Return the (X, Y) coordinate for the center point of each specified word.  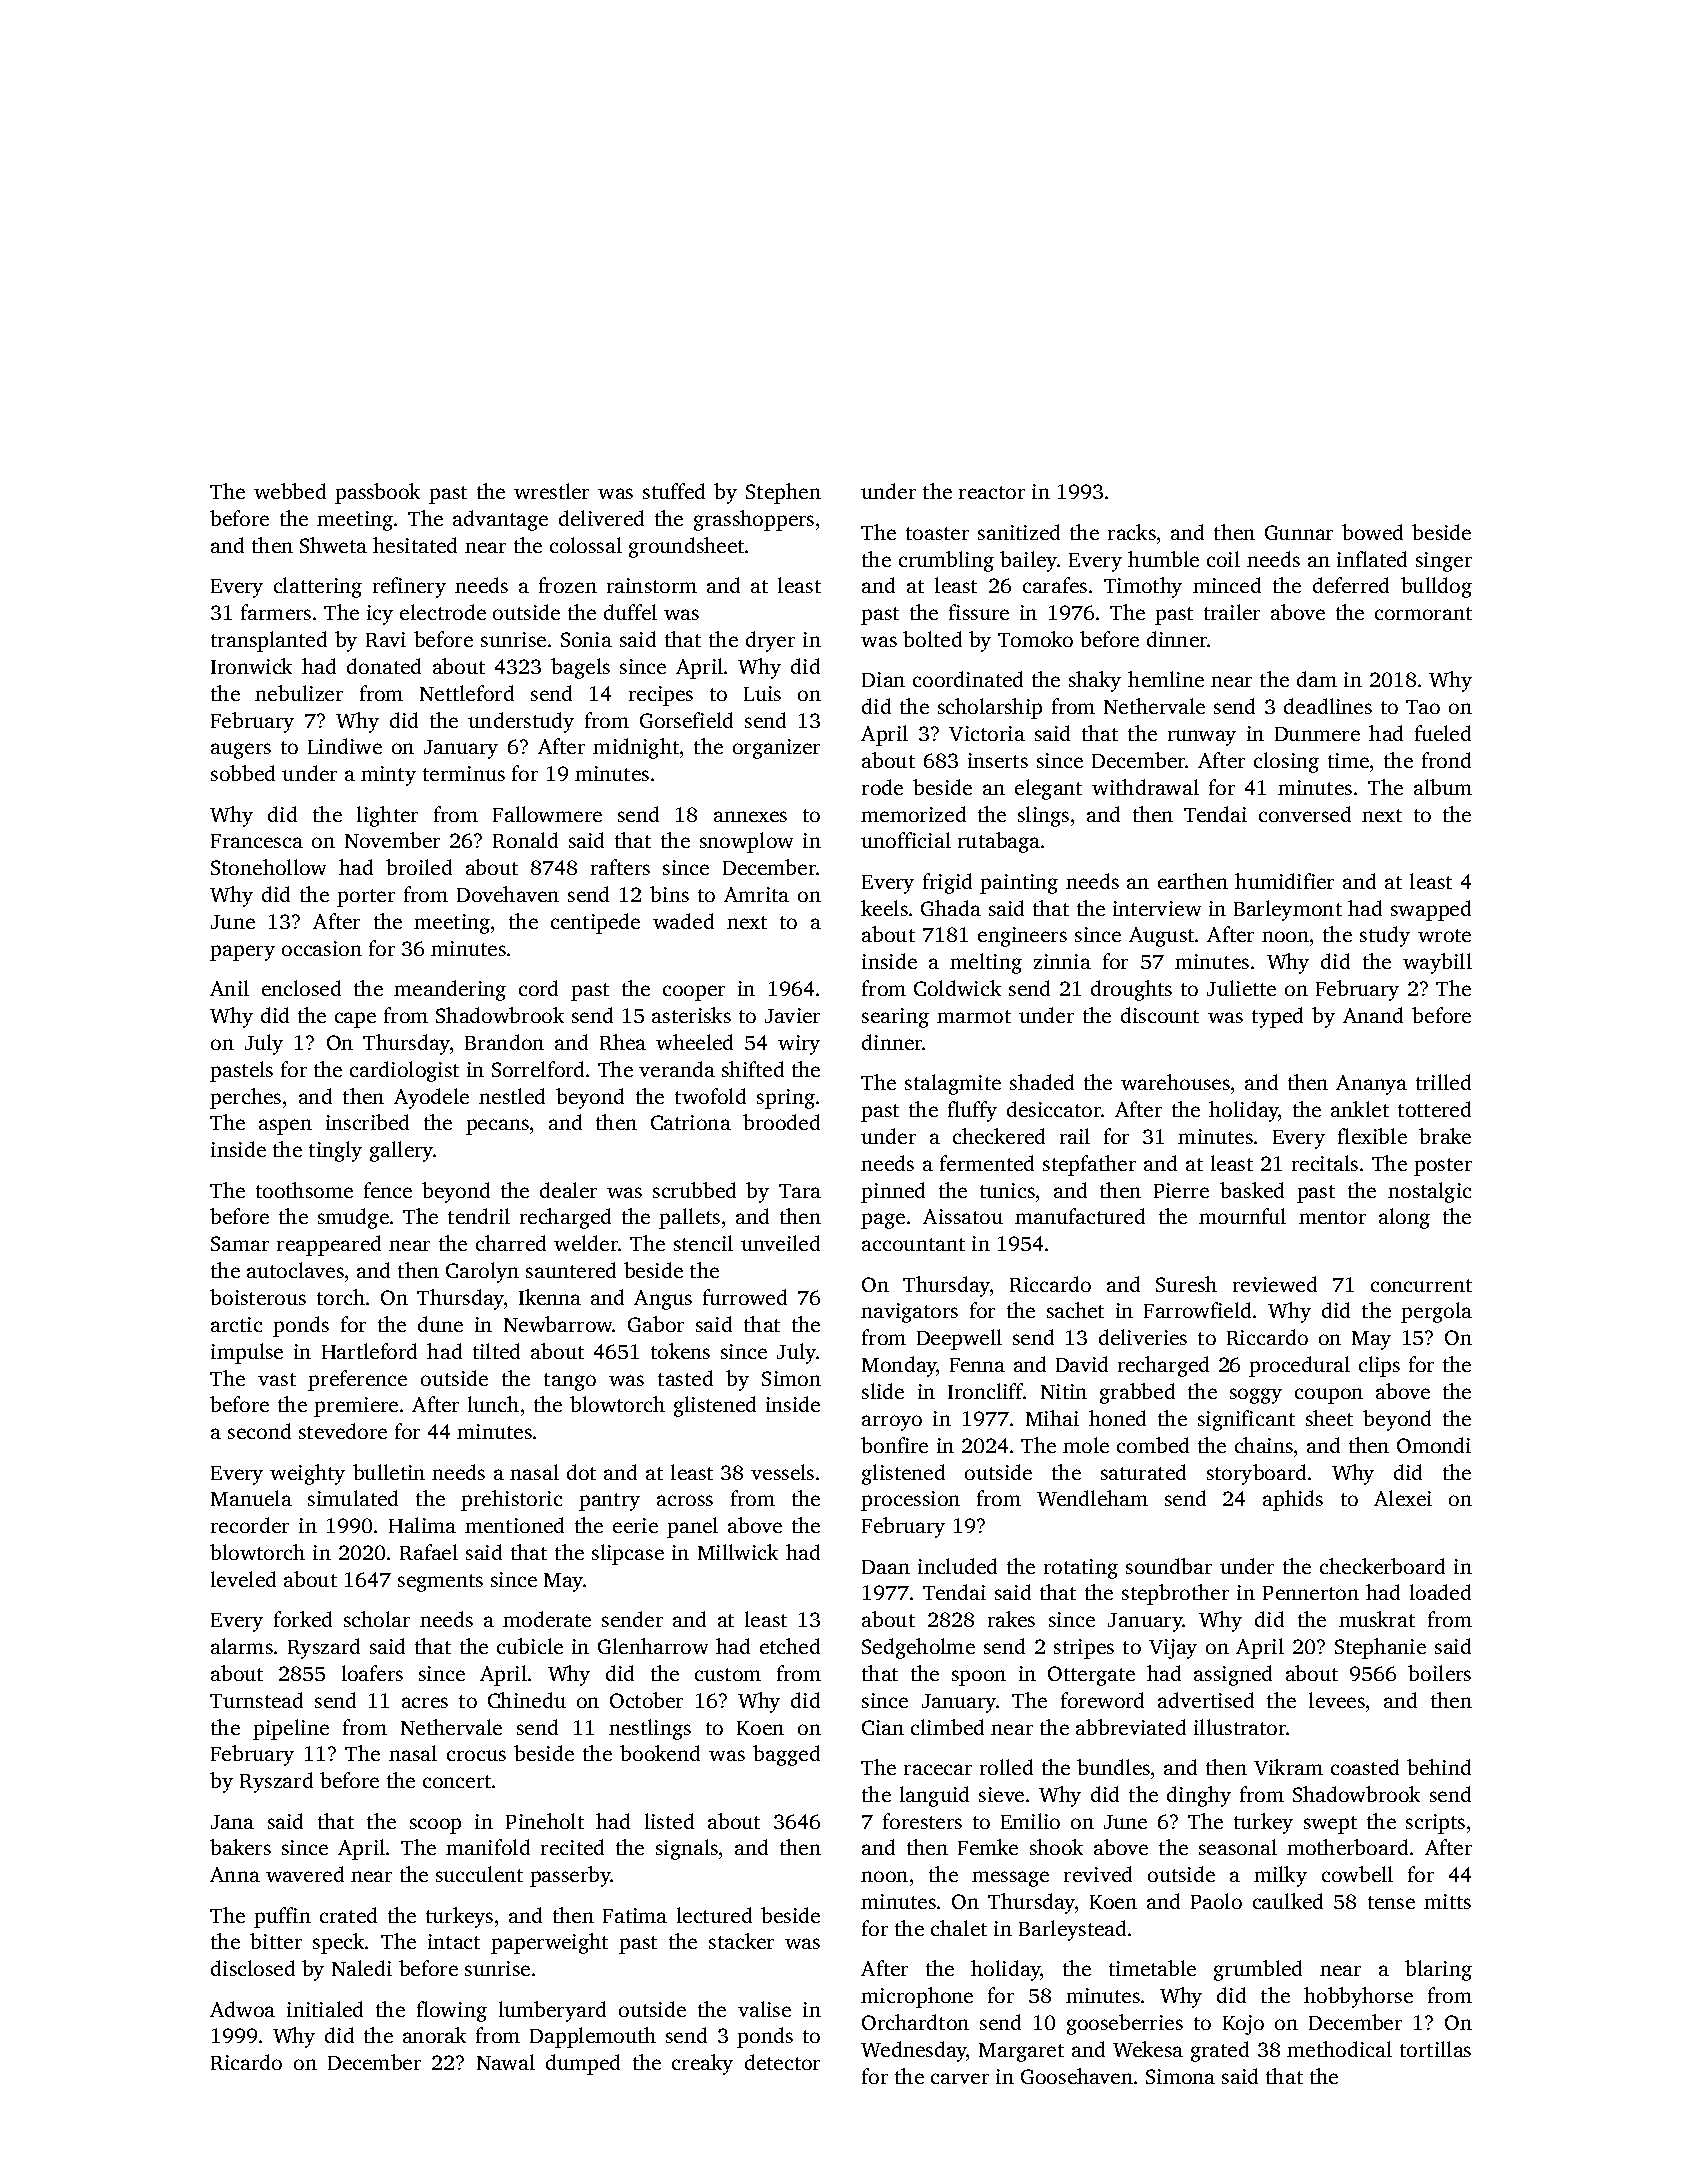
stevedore (343, 1431)
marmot (974, 1016)
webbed (290, 491)
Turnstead (256, 1700)
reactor (992, 492)
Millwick (738, 1552)
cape (355, 1020)
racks (1132, 532)
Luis (762, 693)
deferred (1351, 585)
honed (1117, 1418)
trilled (1443, 1082)
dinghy (1199, 1796)
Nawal (506, 2062)
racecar (938, 1769)
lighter (387, 816)
